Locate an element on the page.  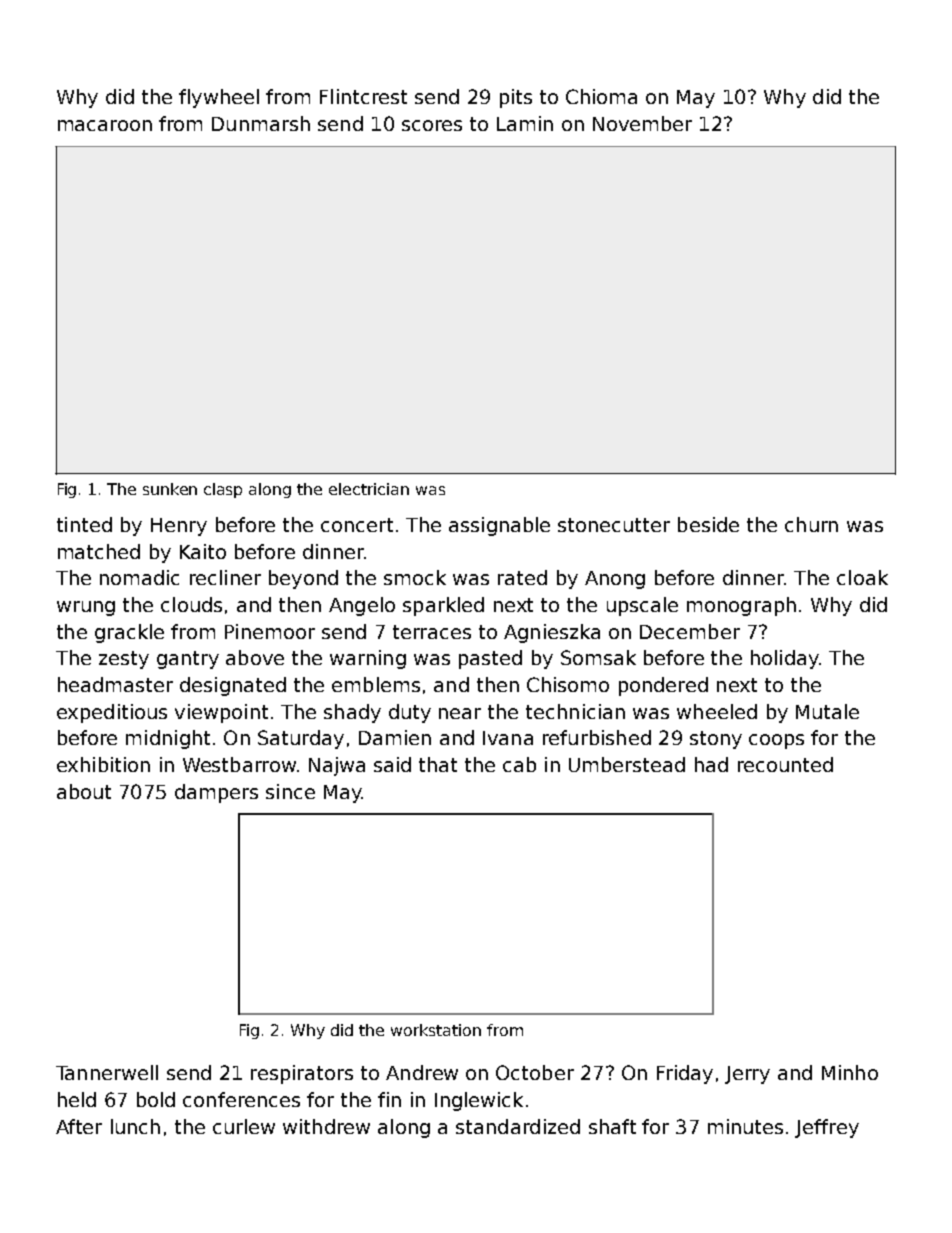
Mutale is located at coordinates (827, 711).
